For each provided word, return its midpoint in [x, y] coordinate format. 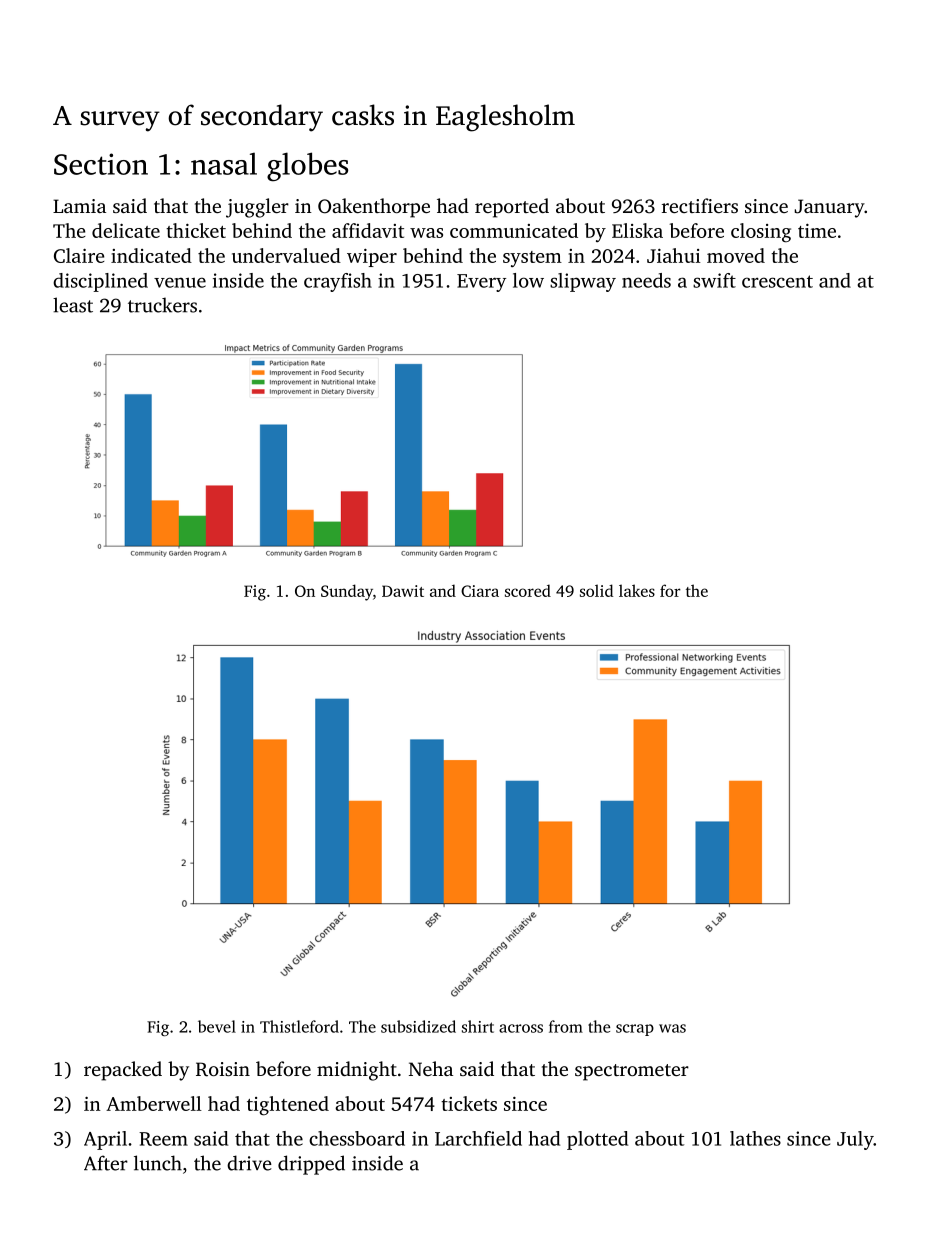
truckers [162, 305]
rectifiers [700, 205]
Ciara [480, 591]
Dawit [403, 591]
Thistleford [299, 1026]
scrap [635, 1030]
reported [512, 208]
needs [646, 280]
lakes [637, 590]
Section [101, 164]
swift [714, 280]
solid [596, 590]
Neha [431, 1068]
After [106, 1163]
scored [528, 590]
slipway [583, 282]
